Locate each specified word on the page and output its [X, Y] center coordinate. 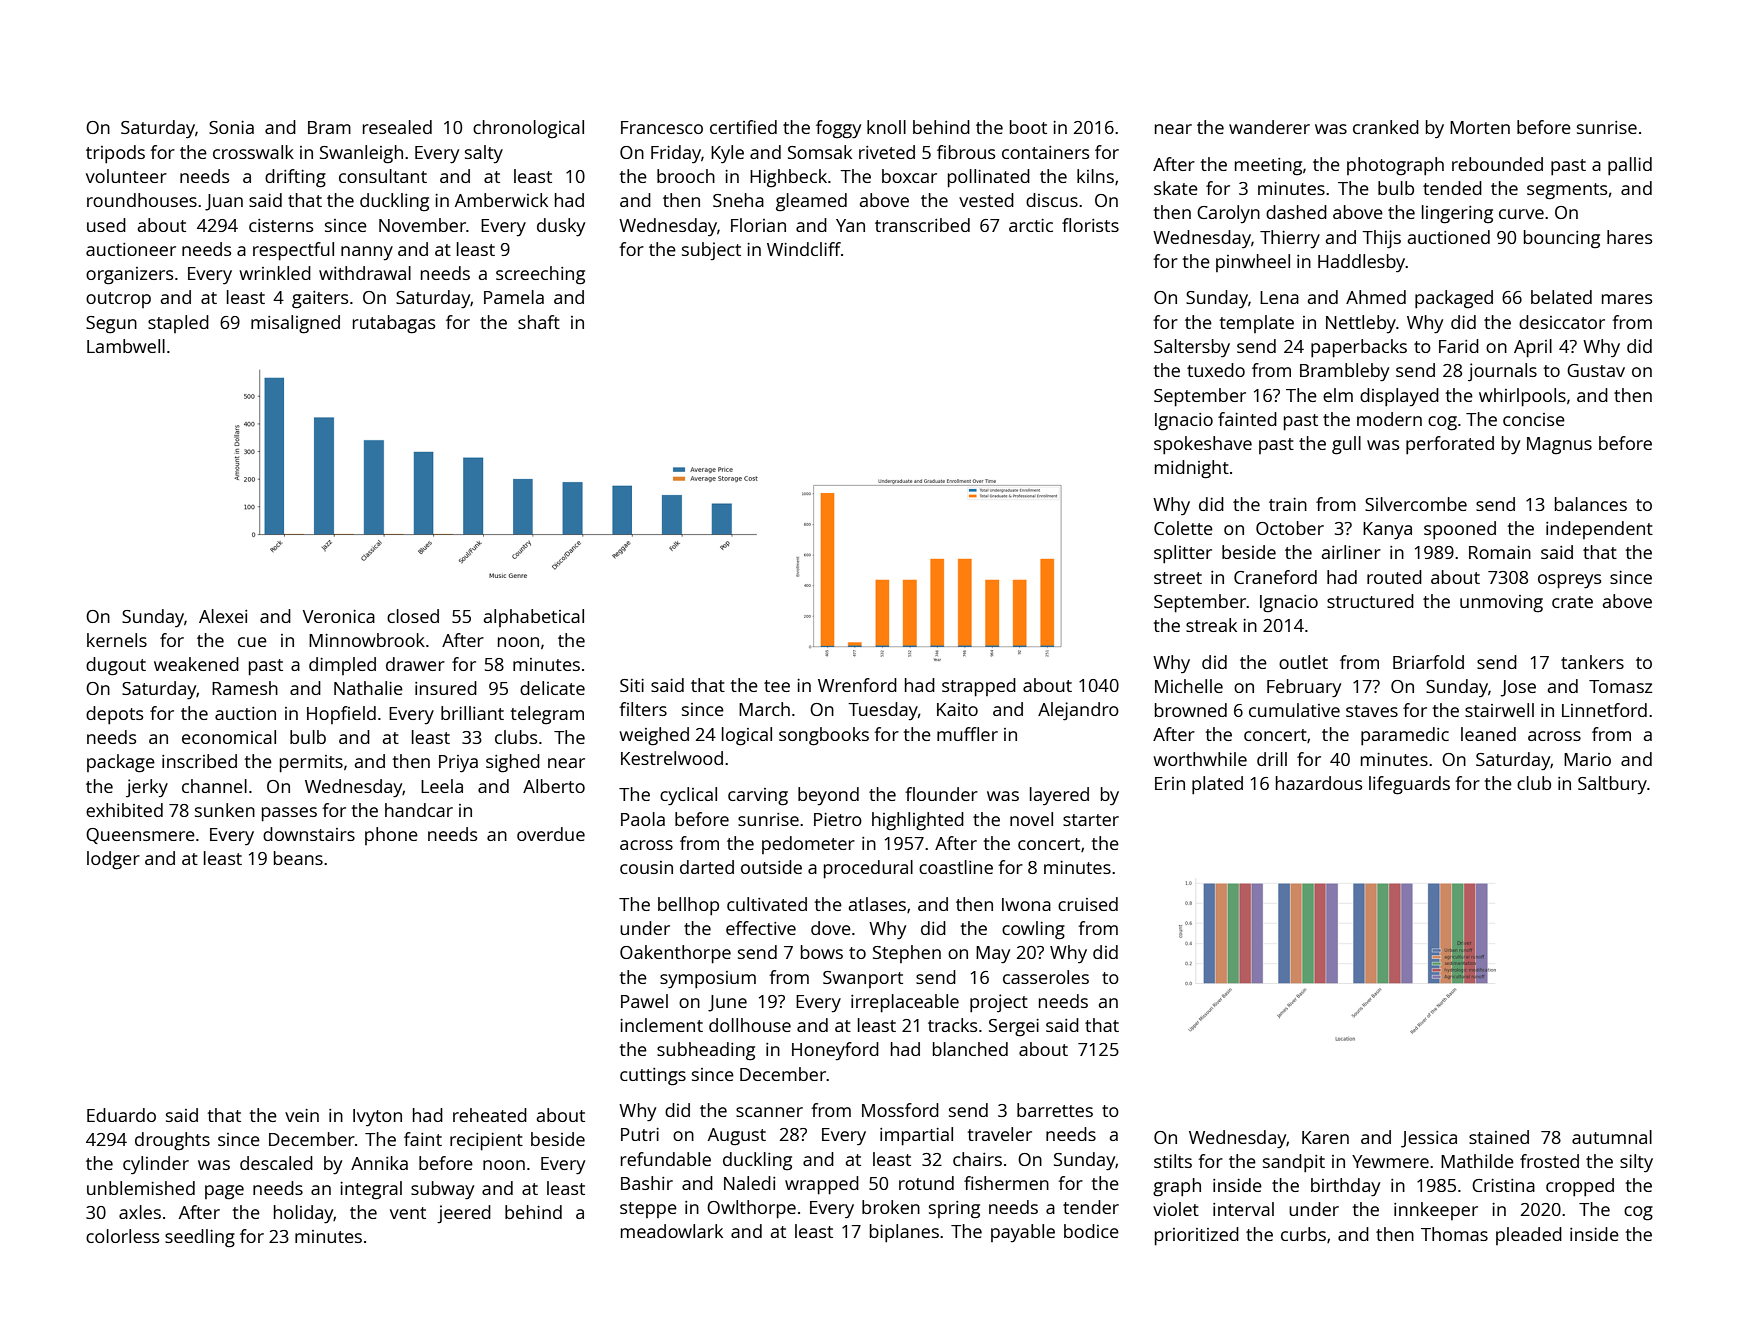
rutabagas [394, 324]
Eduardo [121, 1115]
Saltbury [1612, 785]
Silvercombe [1416, 504]
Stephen [907, 954]
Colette [1183, 528]
